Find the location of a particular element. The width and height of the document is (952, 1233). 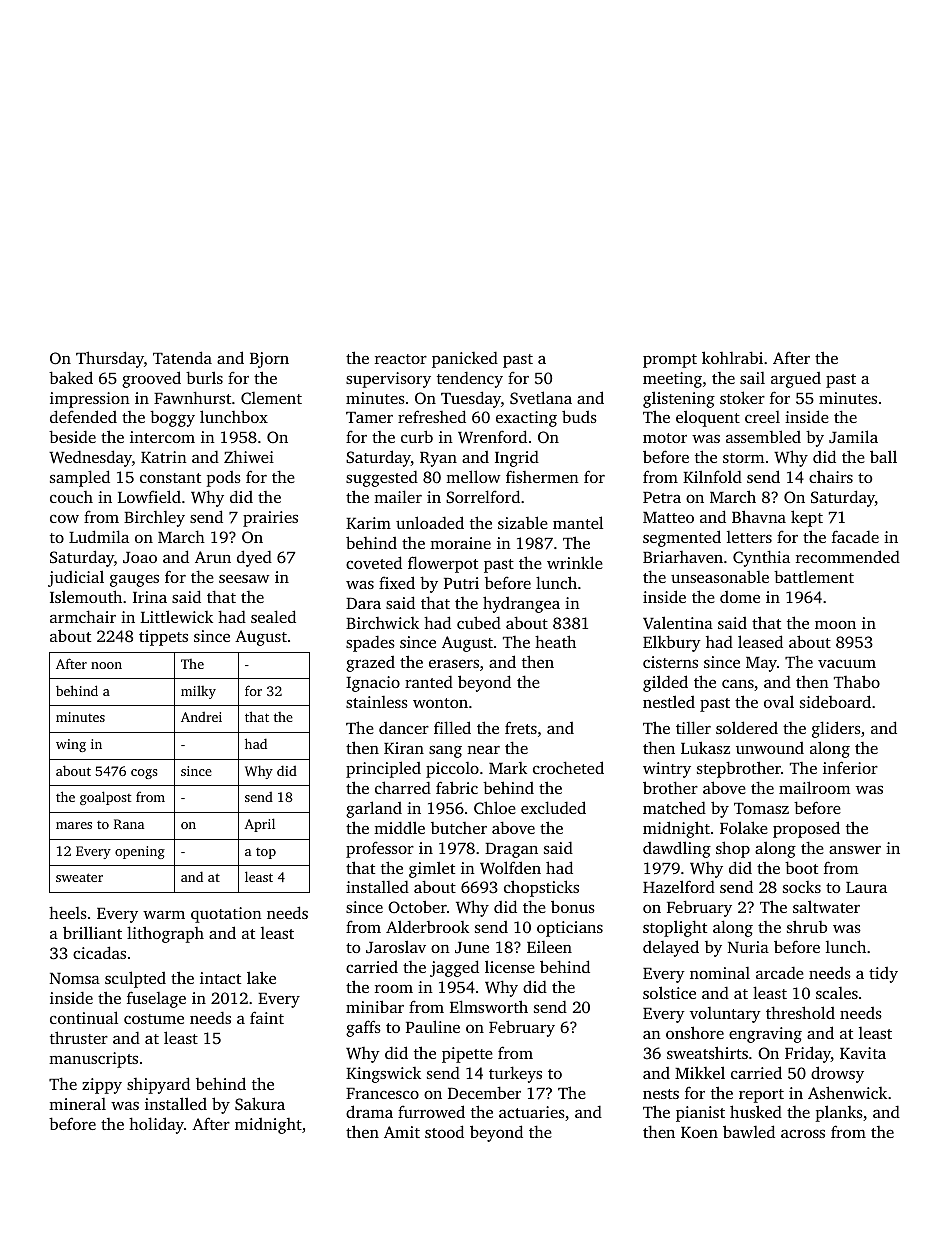

stoker is located at coordinates (742, 397).
